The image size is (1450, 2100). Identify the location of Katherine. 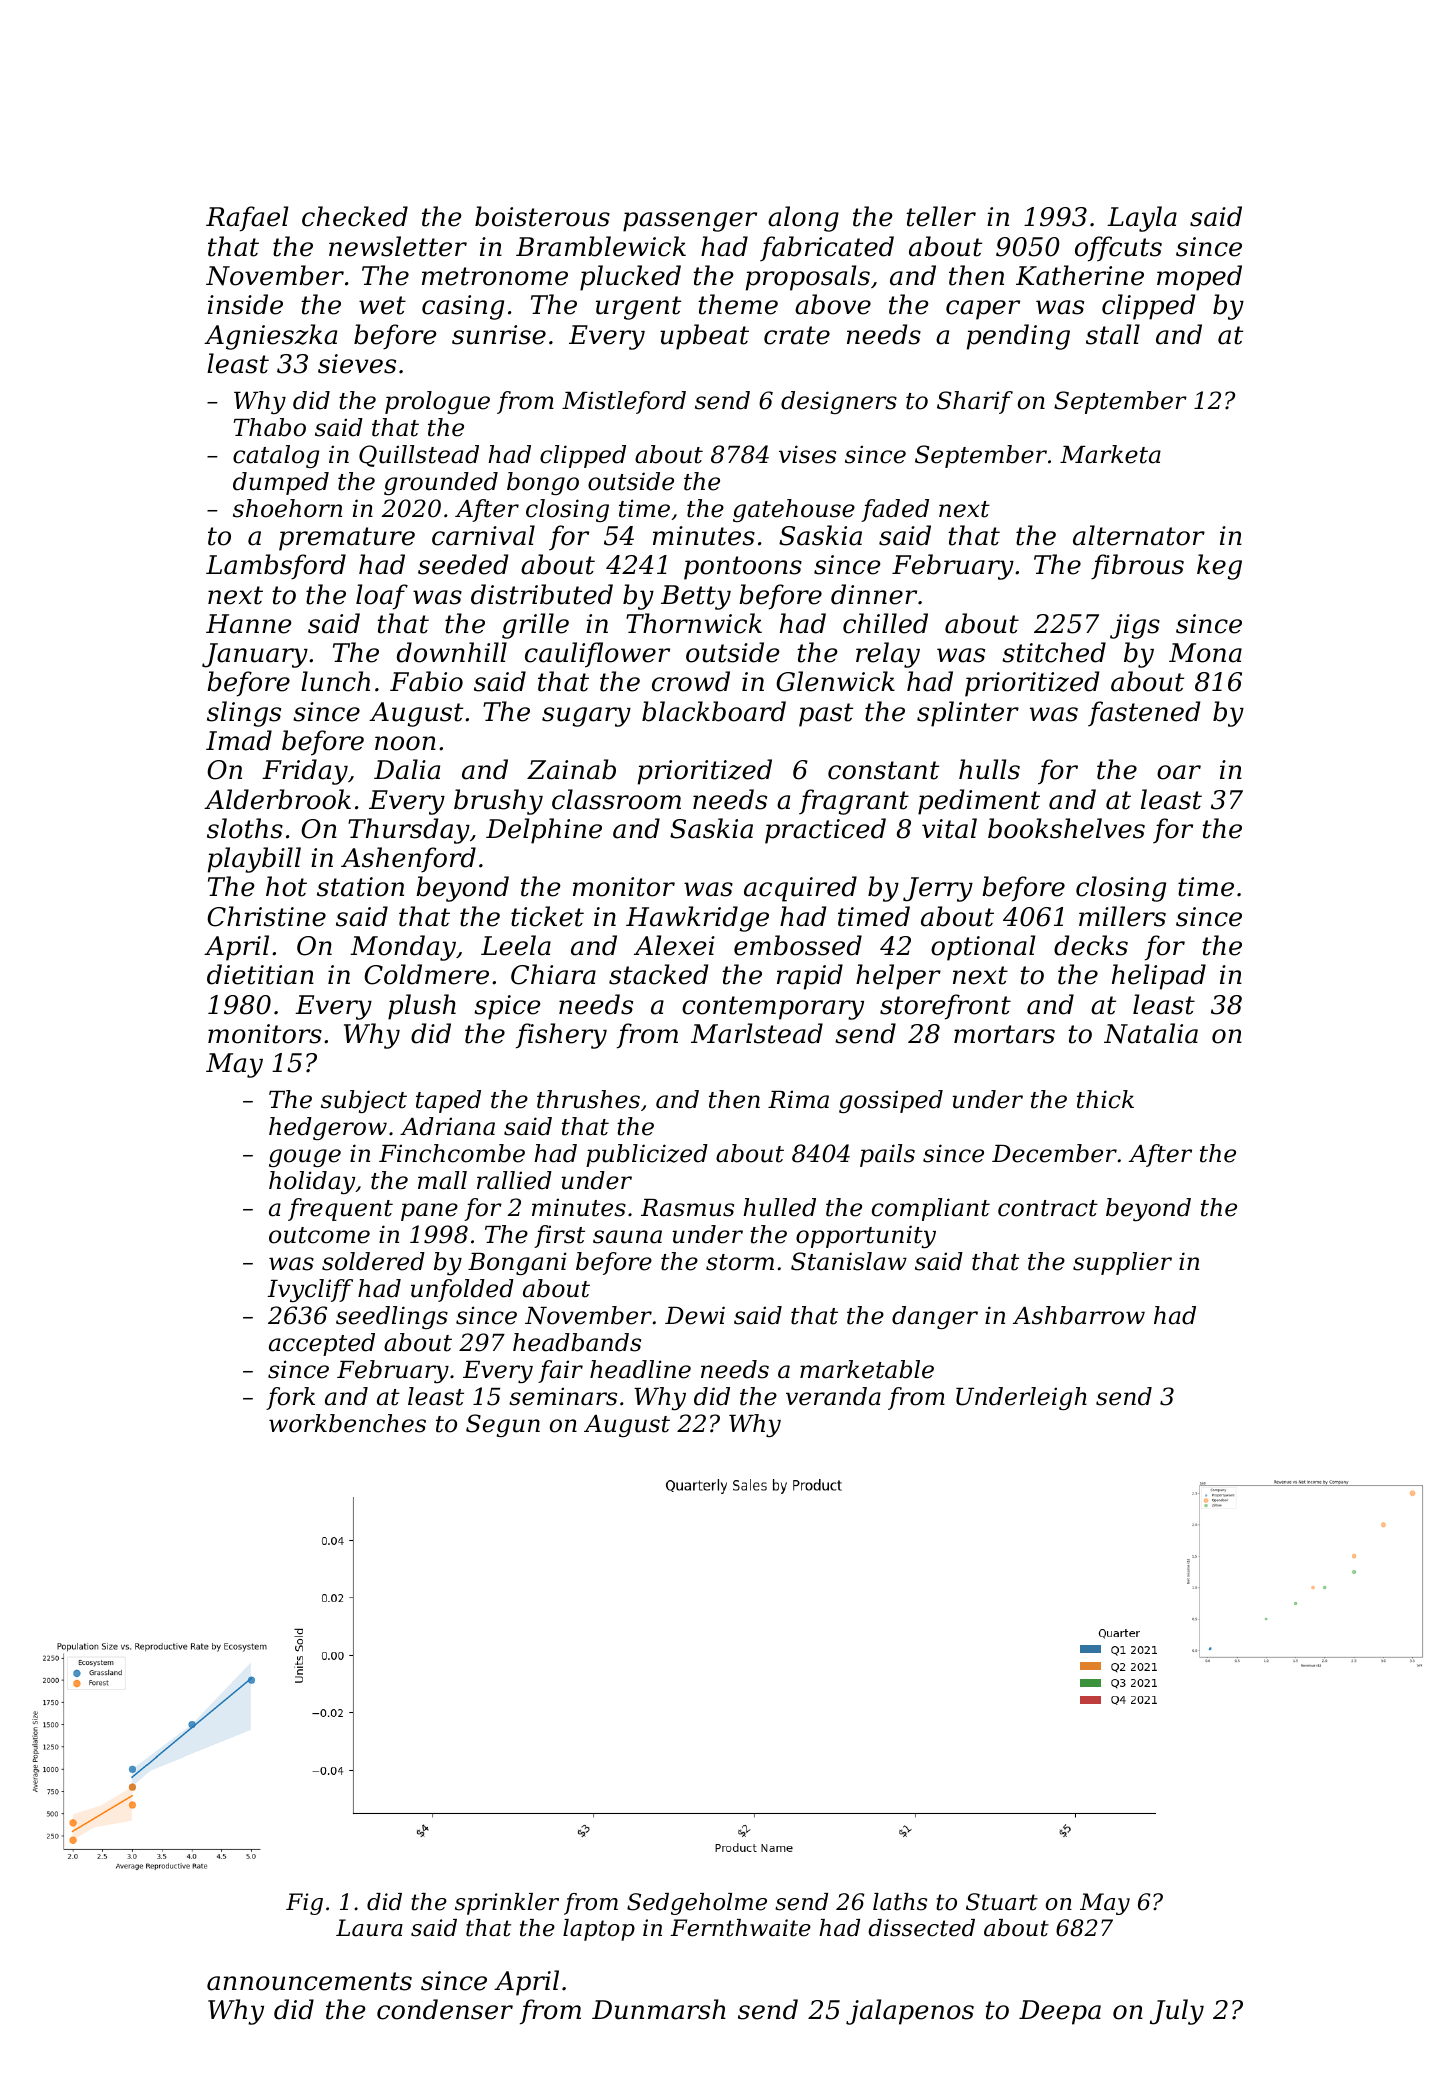
(1080, 275).
